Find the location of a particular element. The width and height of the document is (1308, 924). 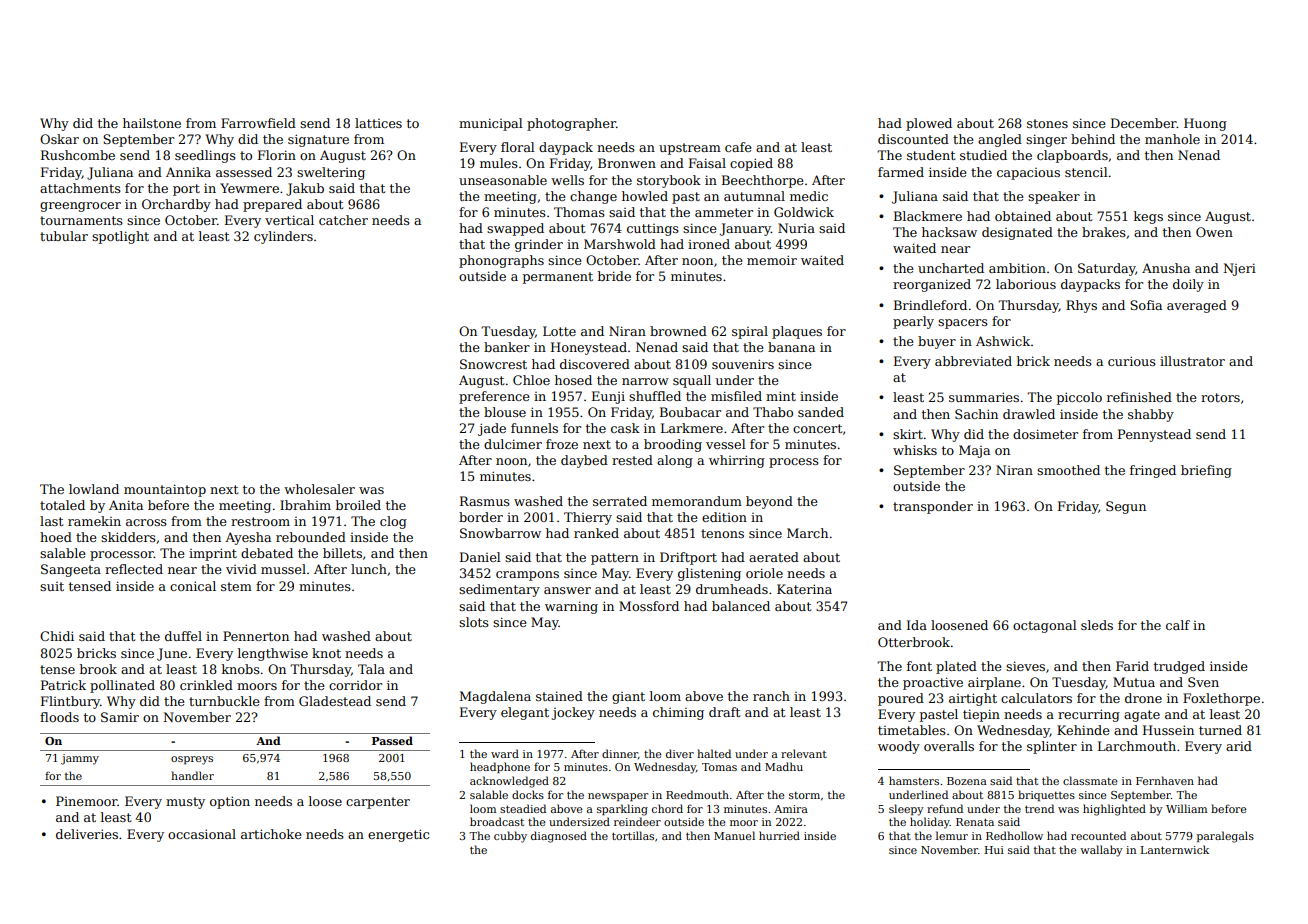

Segun is located at coordinates (1126, 507).
